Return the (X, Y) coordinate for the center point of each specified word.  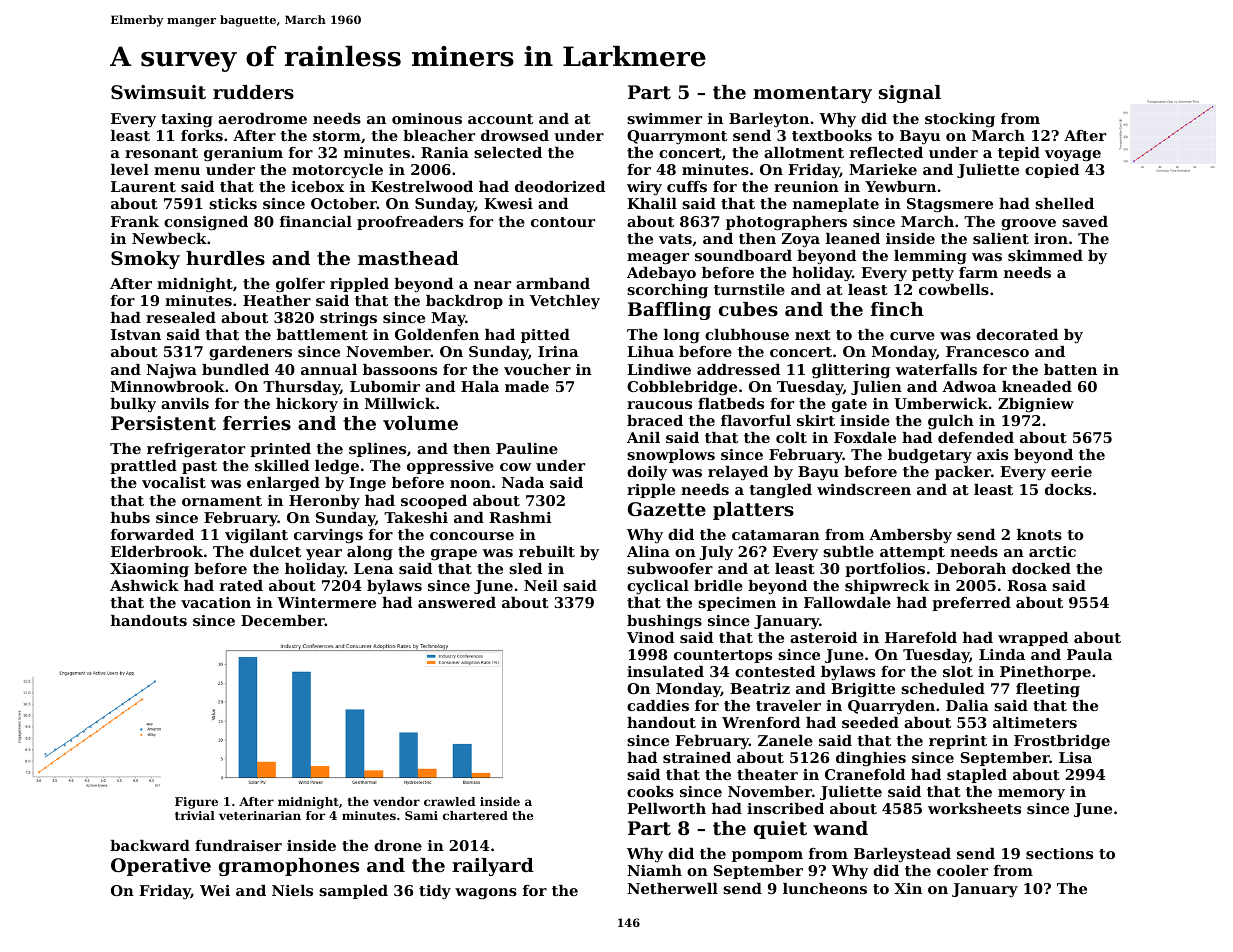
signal (910, 94)
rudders (253, 92)
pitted (545, 336)
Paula (1089, 654)
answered (457, 602)
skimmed (1045, 255)
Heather (277, 300)
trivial (195, 815)
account (500, 119)
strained (697, 757)
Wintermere (326, 602)
